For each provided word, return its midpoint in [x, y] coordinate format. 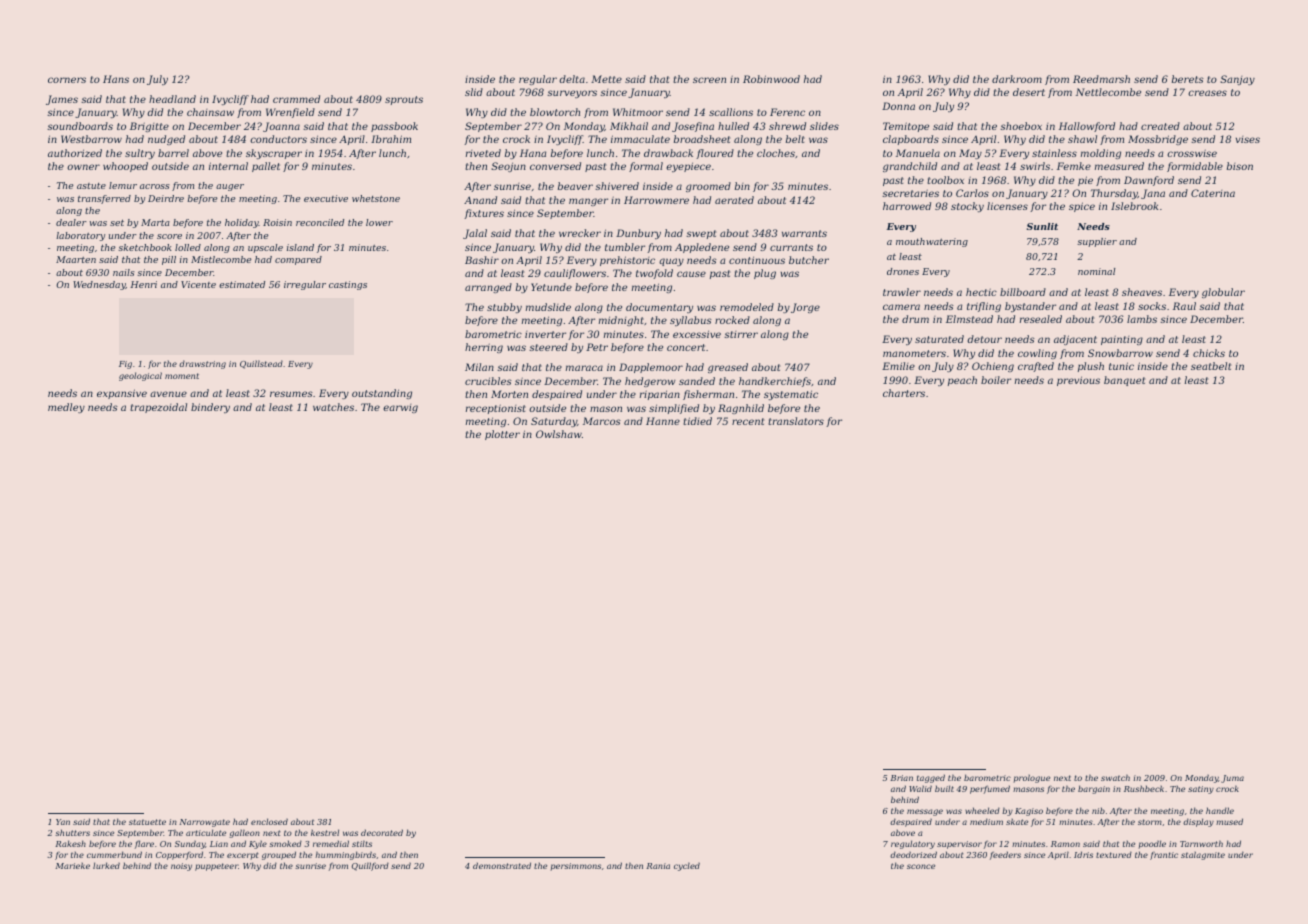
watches [333, 407]
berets [1188, 79]
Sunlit [1042, 226]
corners [67, 80]
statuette [147, 822]
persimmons [576, 867]
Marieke [72, 866]
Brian [901, 778]
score [169, 236]
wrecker [580, 233]
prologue [1032, 779]
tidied [697, 421]
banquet [1124, 381]
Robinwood [771, 79]
